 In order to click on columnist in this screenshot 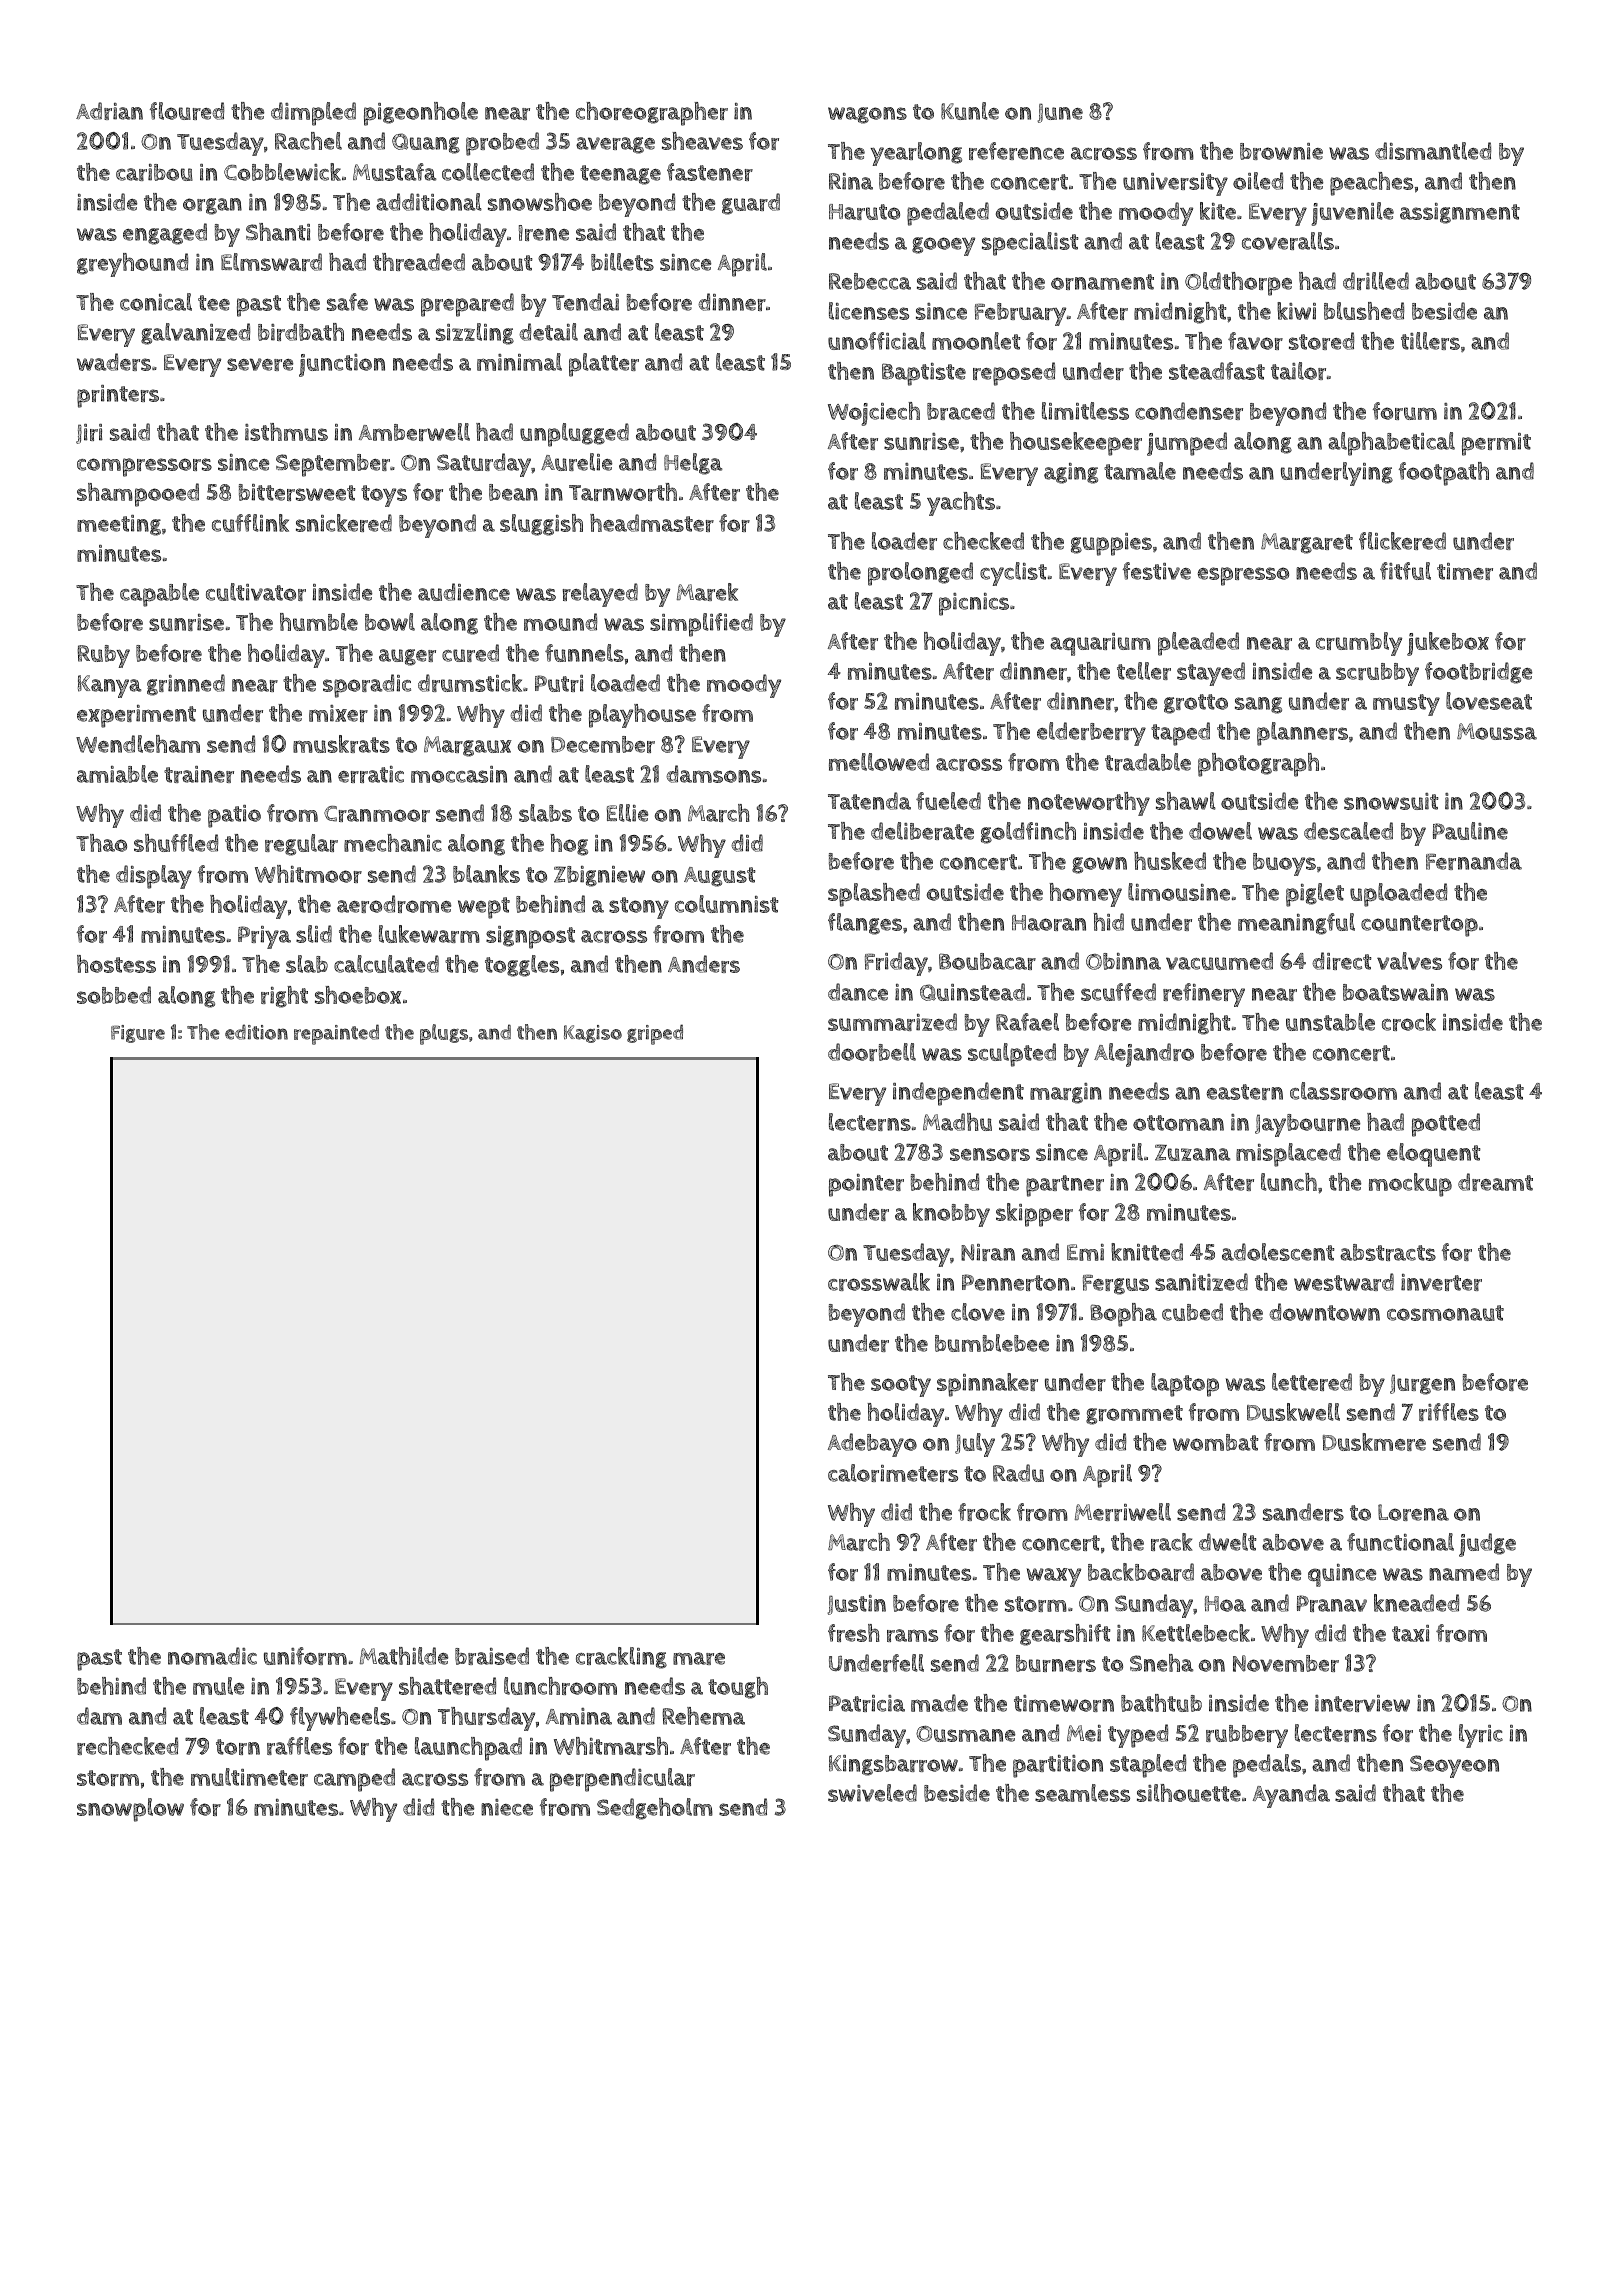, I will do `click(726, 904)`.
